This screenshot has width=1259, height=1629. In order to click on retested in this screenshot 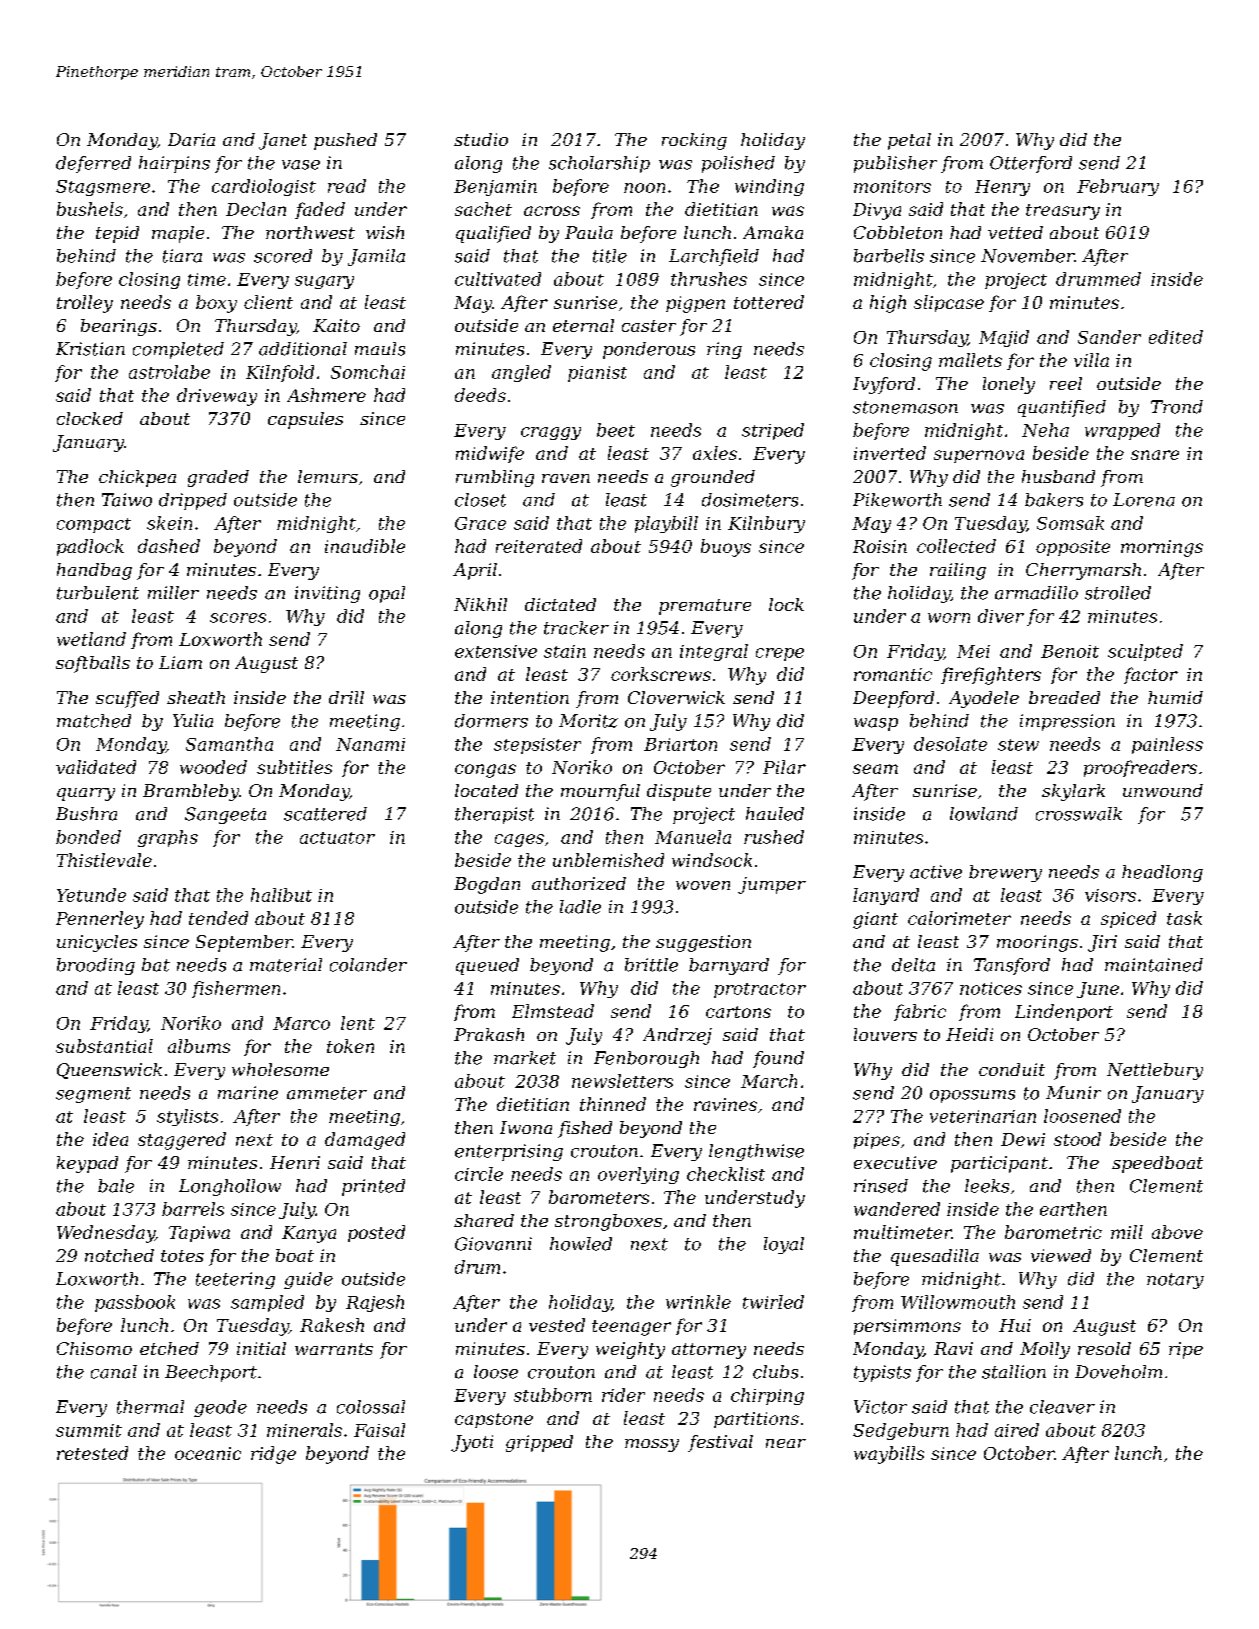, I will do `click(92, 1453)`.
